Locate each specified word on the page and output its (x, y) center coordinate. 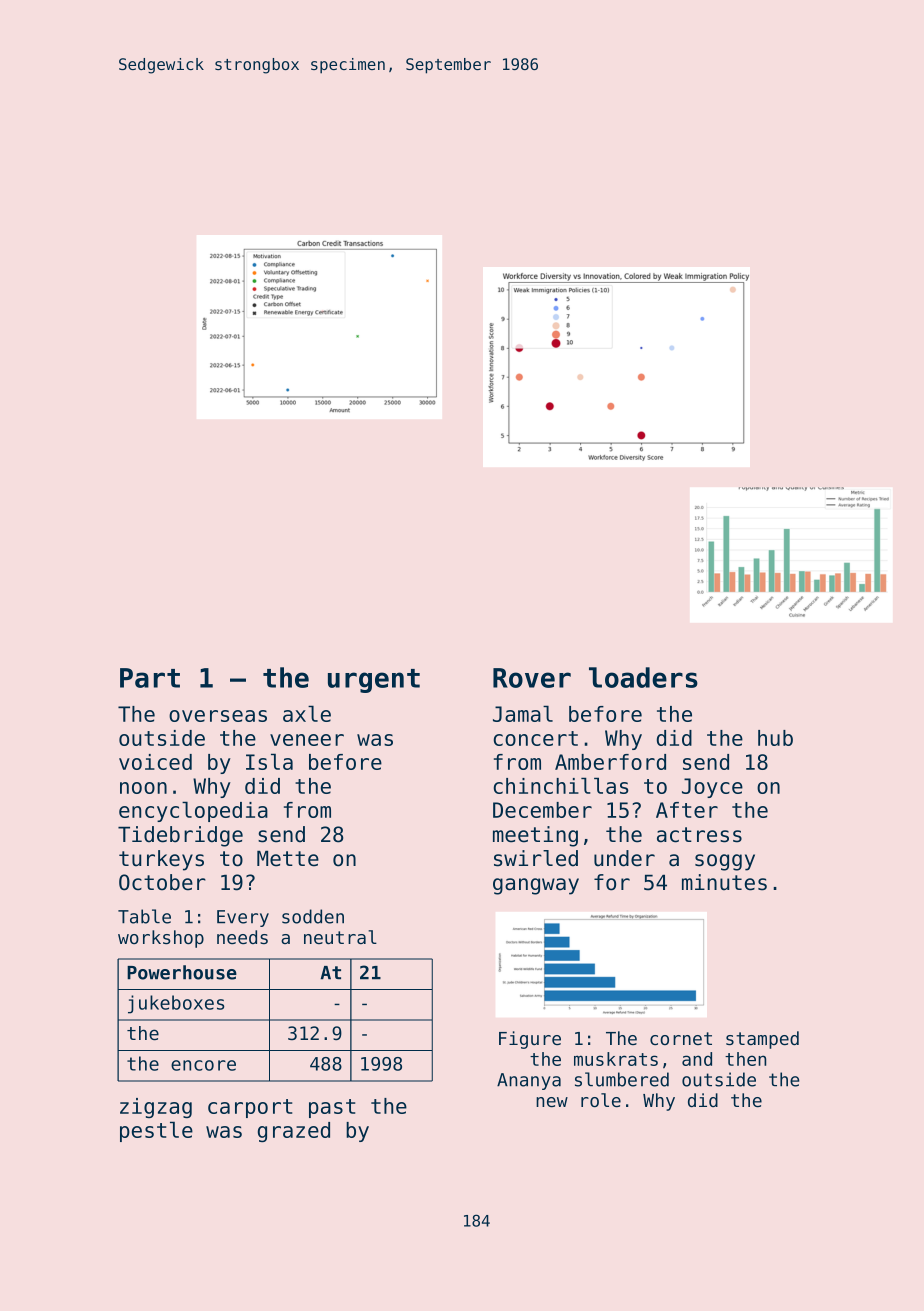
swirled (536, 858)
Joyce (712, 788)
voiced (155, 762)
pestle (156, 1131)
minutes (724, 882)
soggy (725, 862)
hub (775, 738)
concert (536, 738)
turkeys (161, 860)
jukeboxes (176, 1004)
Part (150, 678)
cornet (681, 1038)
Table (144, 916)
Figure (530, 1040)
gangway (536, 886)
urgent (374, 681)
